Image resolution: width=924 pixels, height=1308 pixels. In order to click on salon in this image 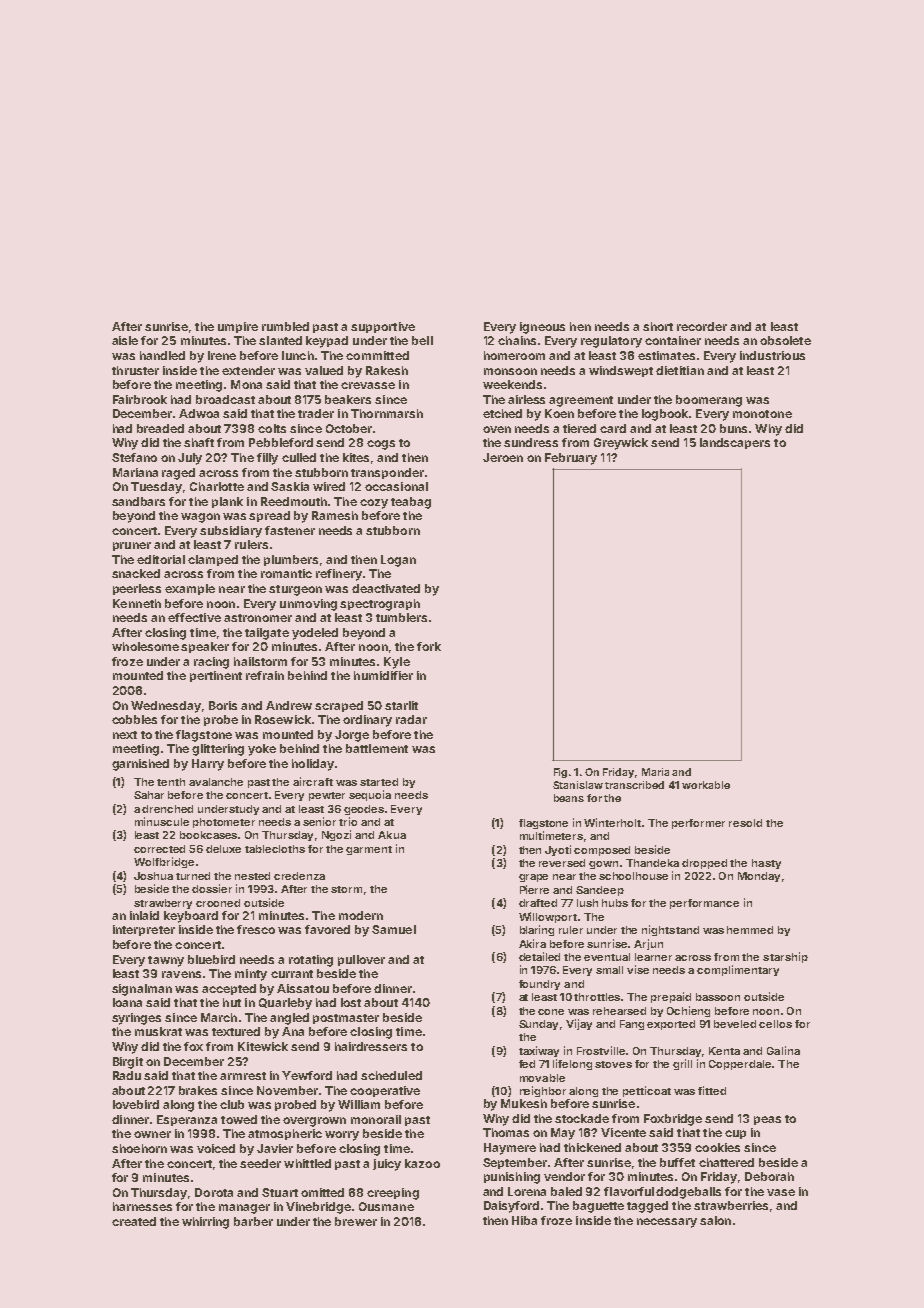, I will do `click(715, 1220)`.
